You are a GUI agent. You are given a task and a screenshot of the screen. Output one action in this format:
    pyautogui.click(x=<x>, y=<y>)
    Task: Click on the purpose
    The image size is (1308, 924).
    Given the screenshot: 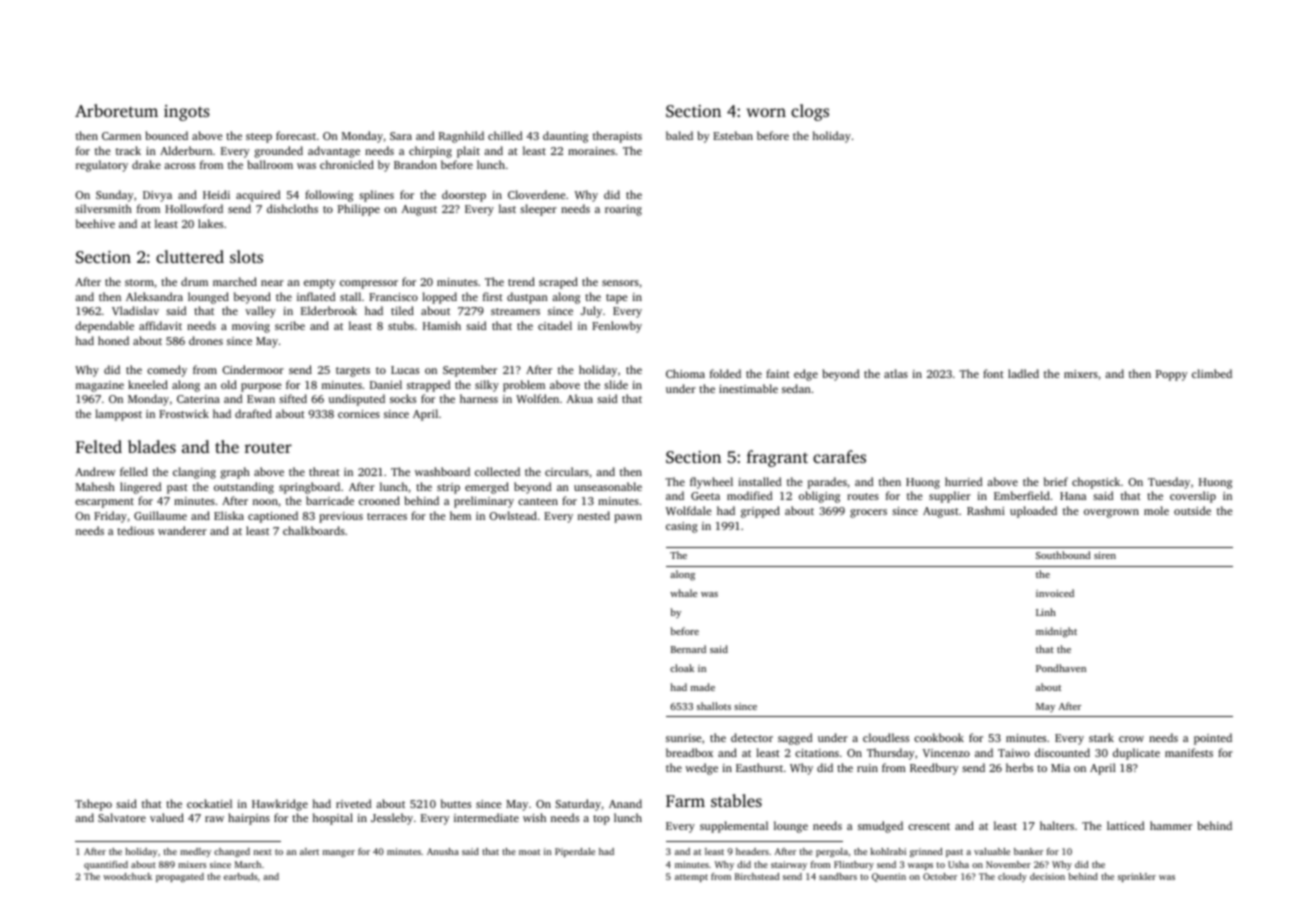 What is the action you would take?
    pyautogui.click(x=261, y=387)
